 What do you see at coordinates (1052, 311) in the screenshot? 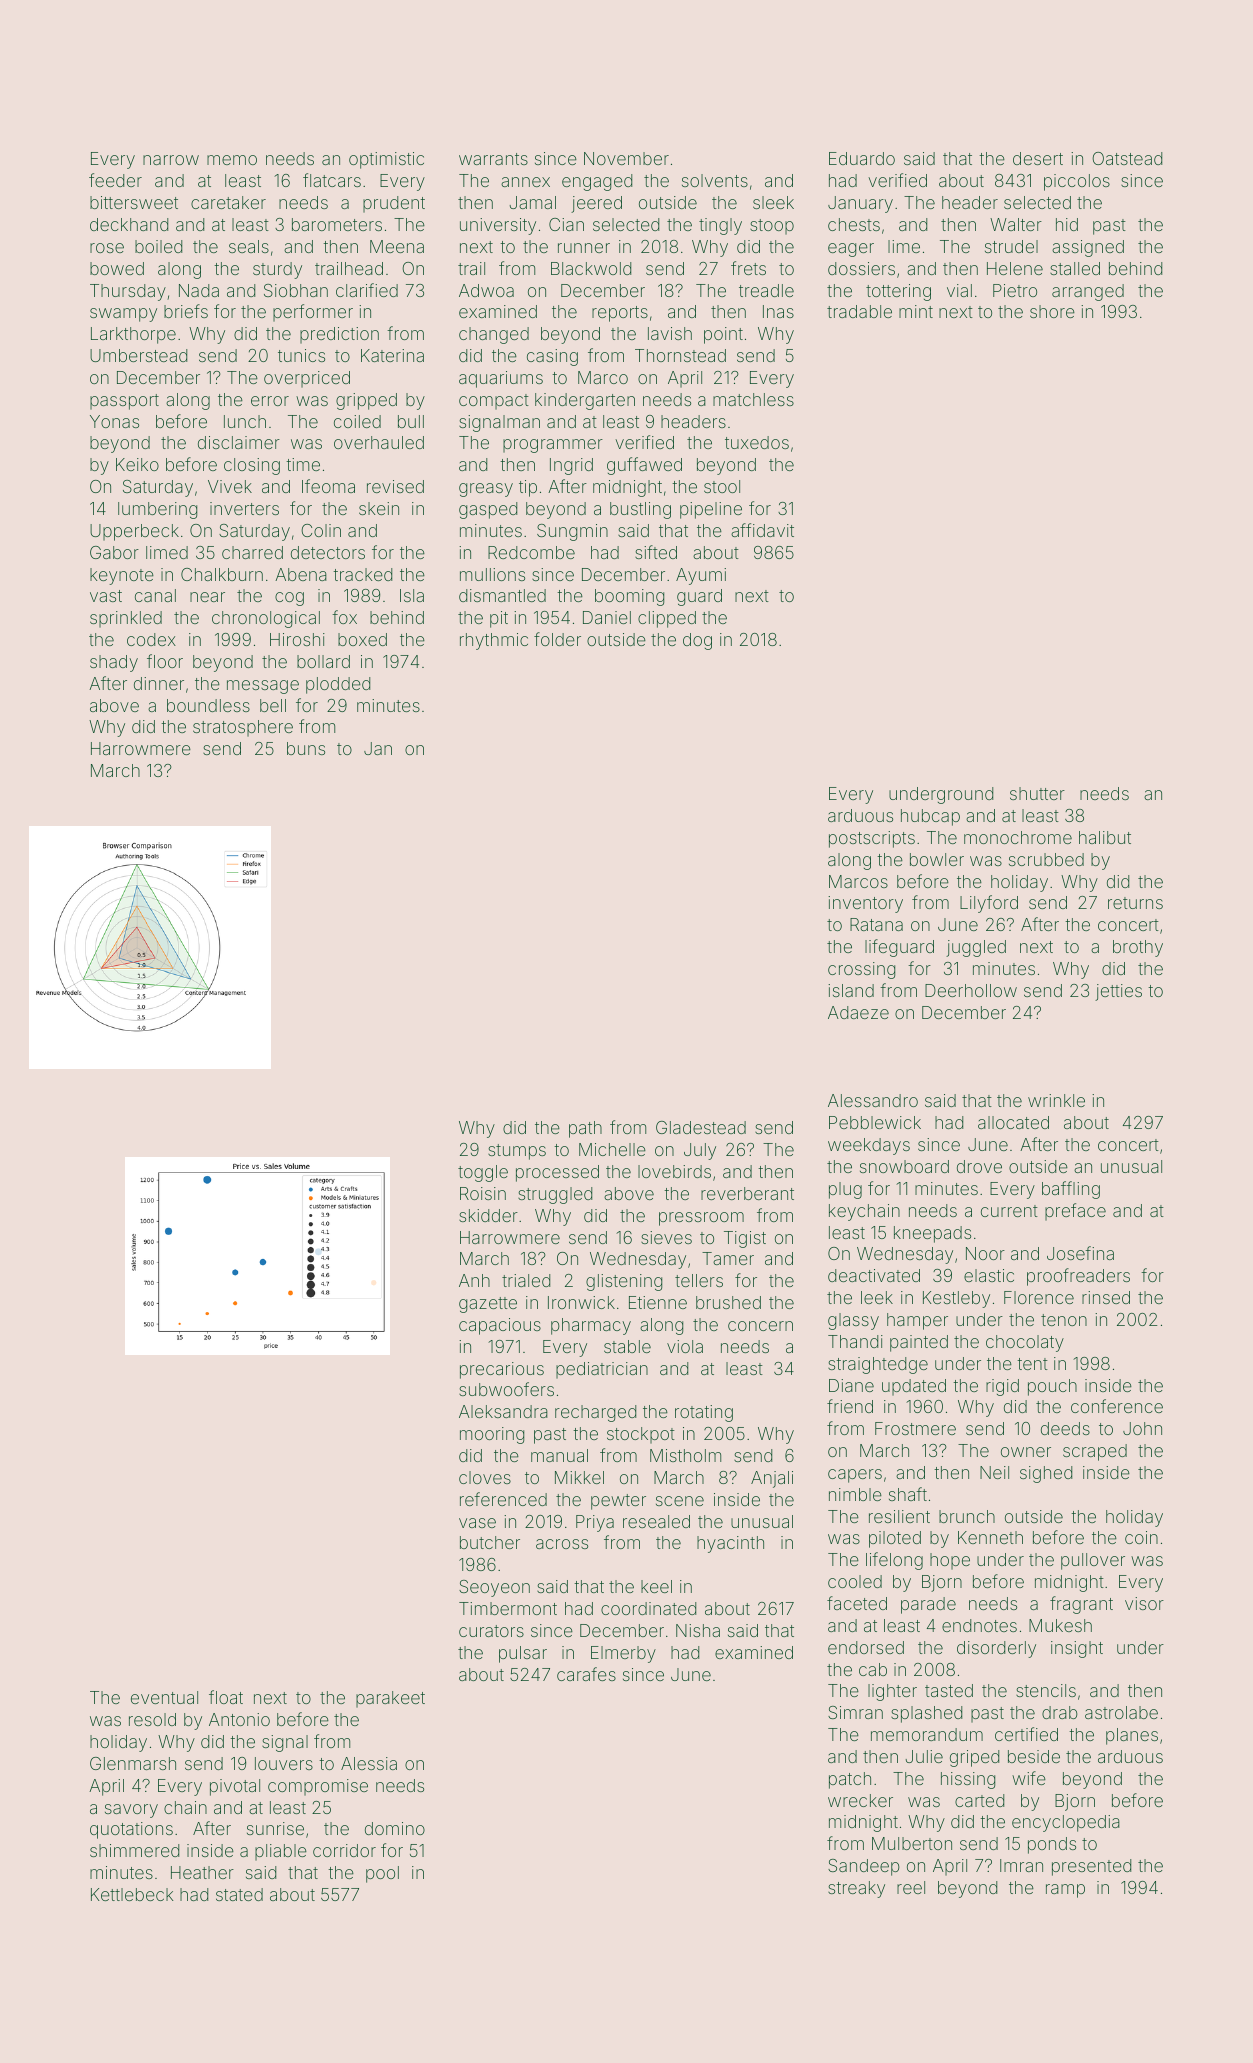
I see `shore` at bounding box center [1052, 311].
